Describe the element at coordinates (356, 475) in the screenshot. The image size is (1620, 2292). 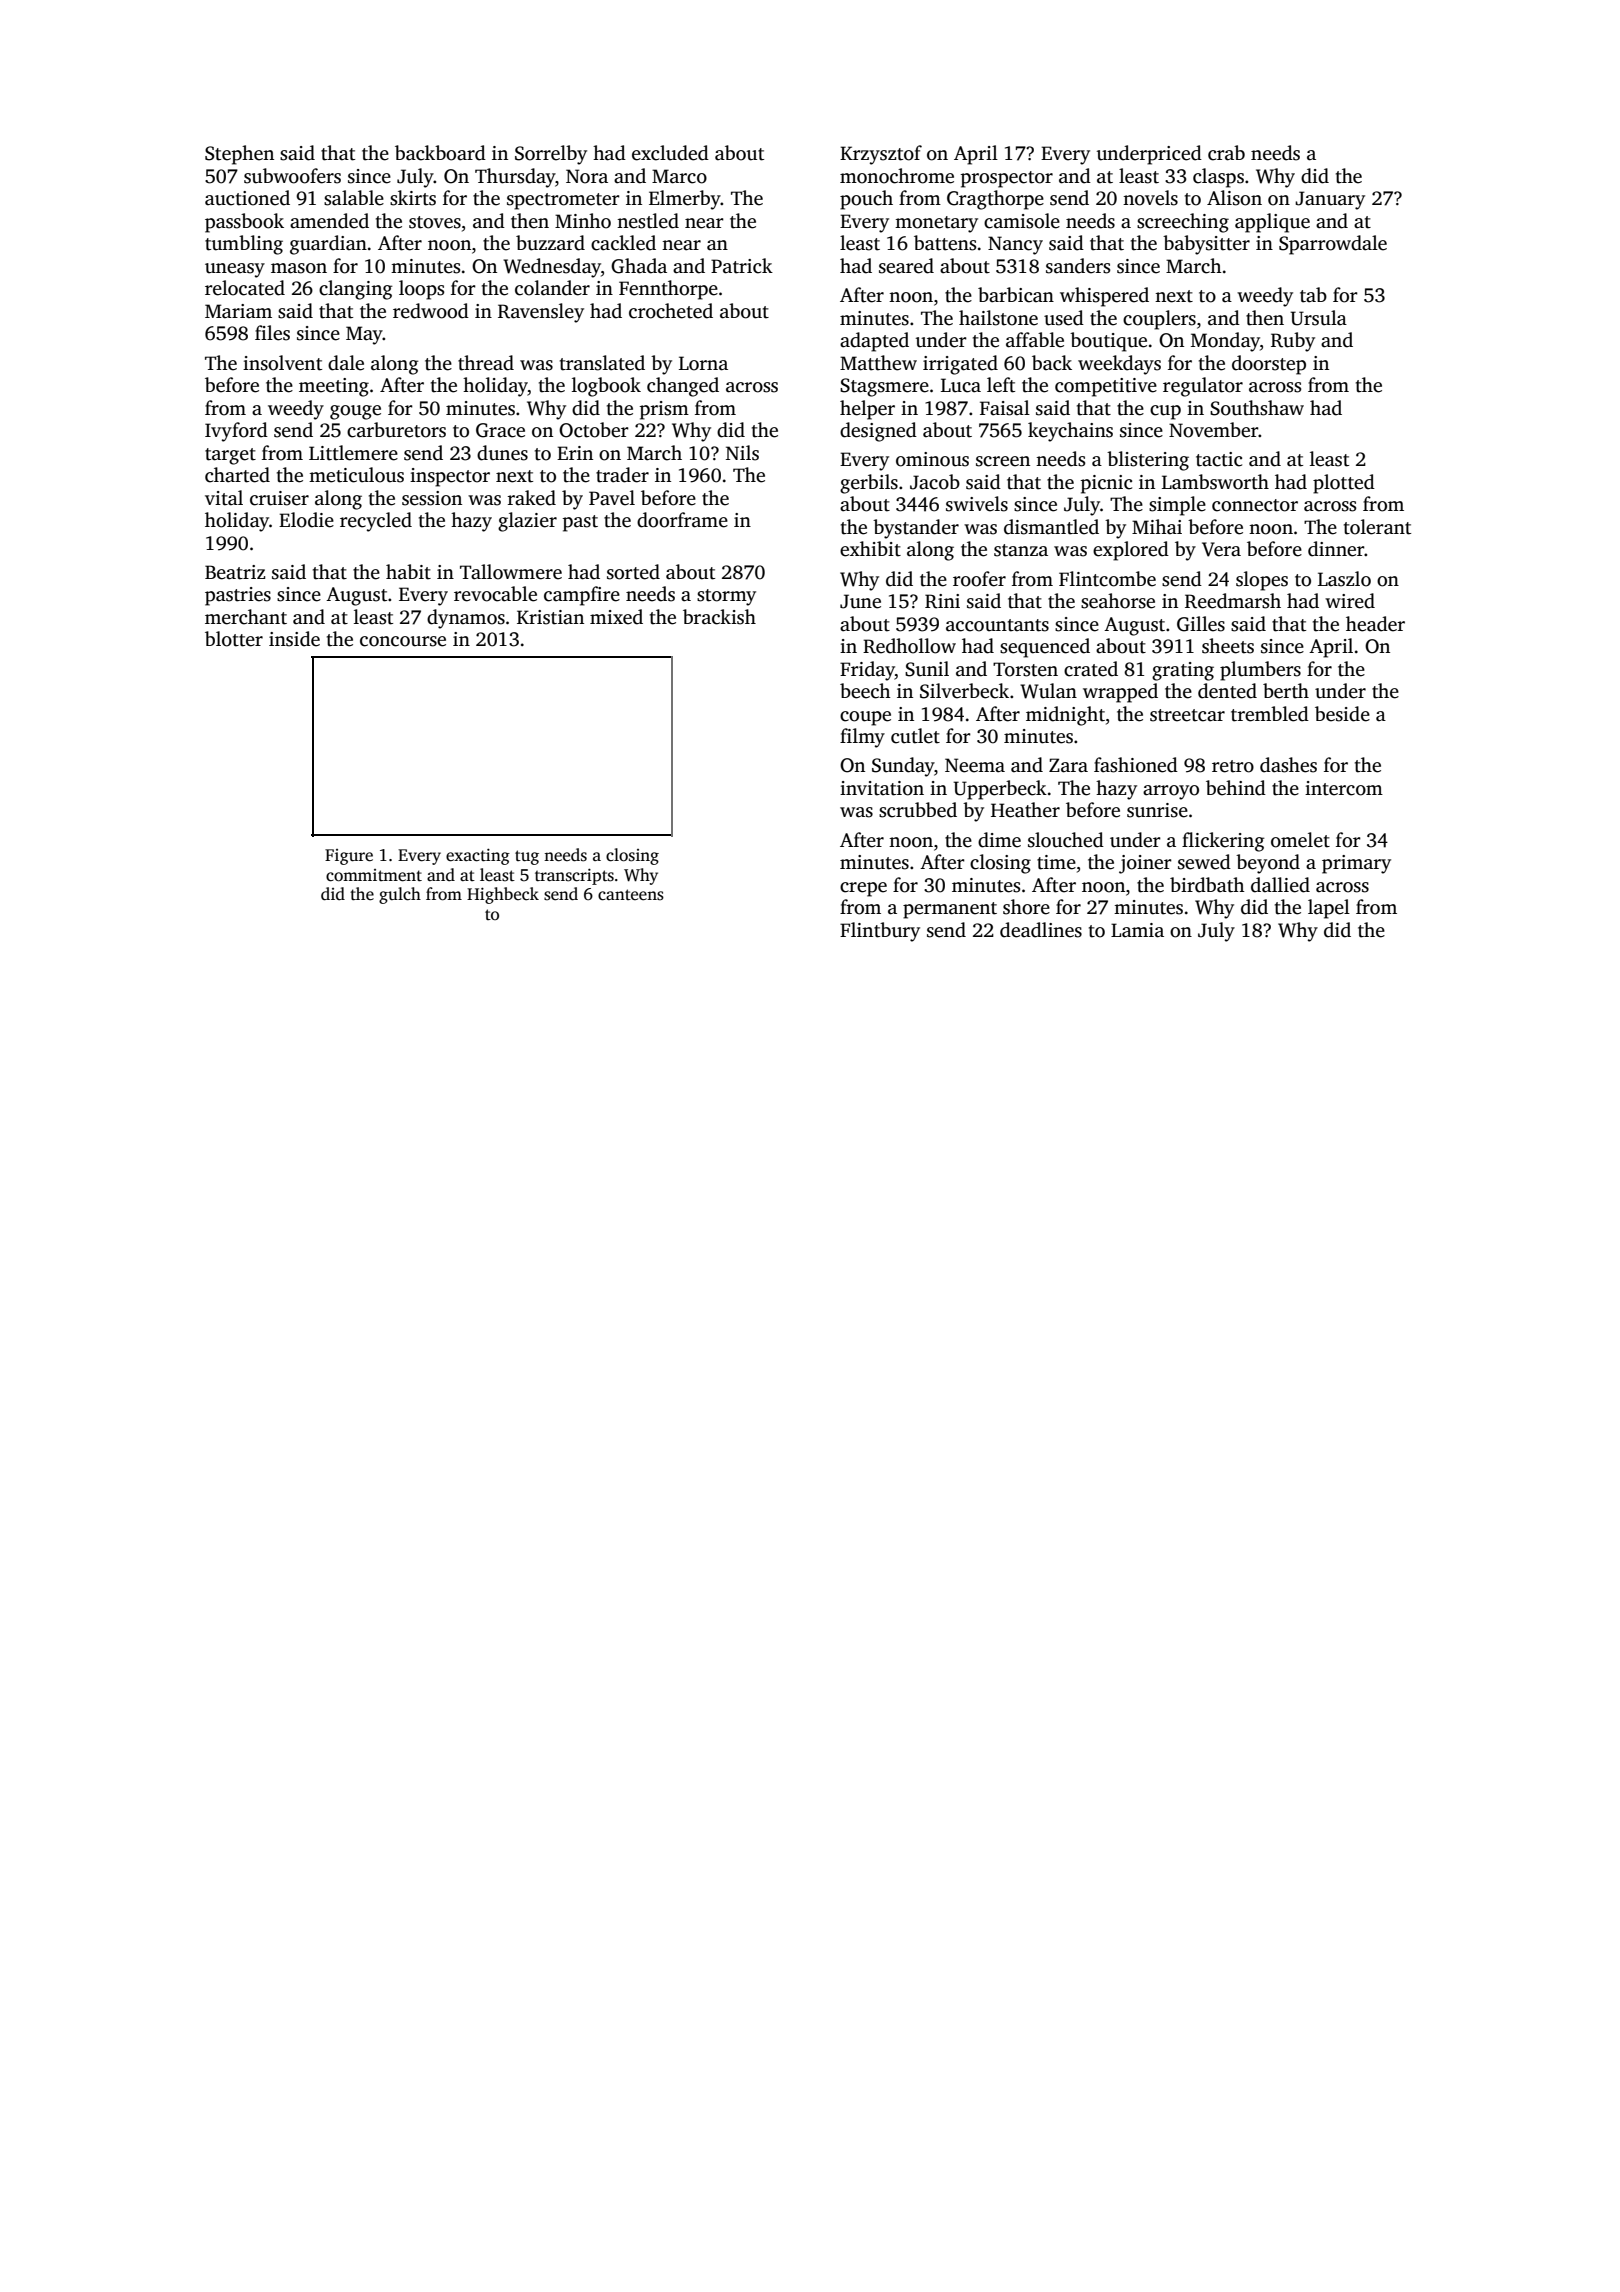
I see `meticulous` at that location.
